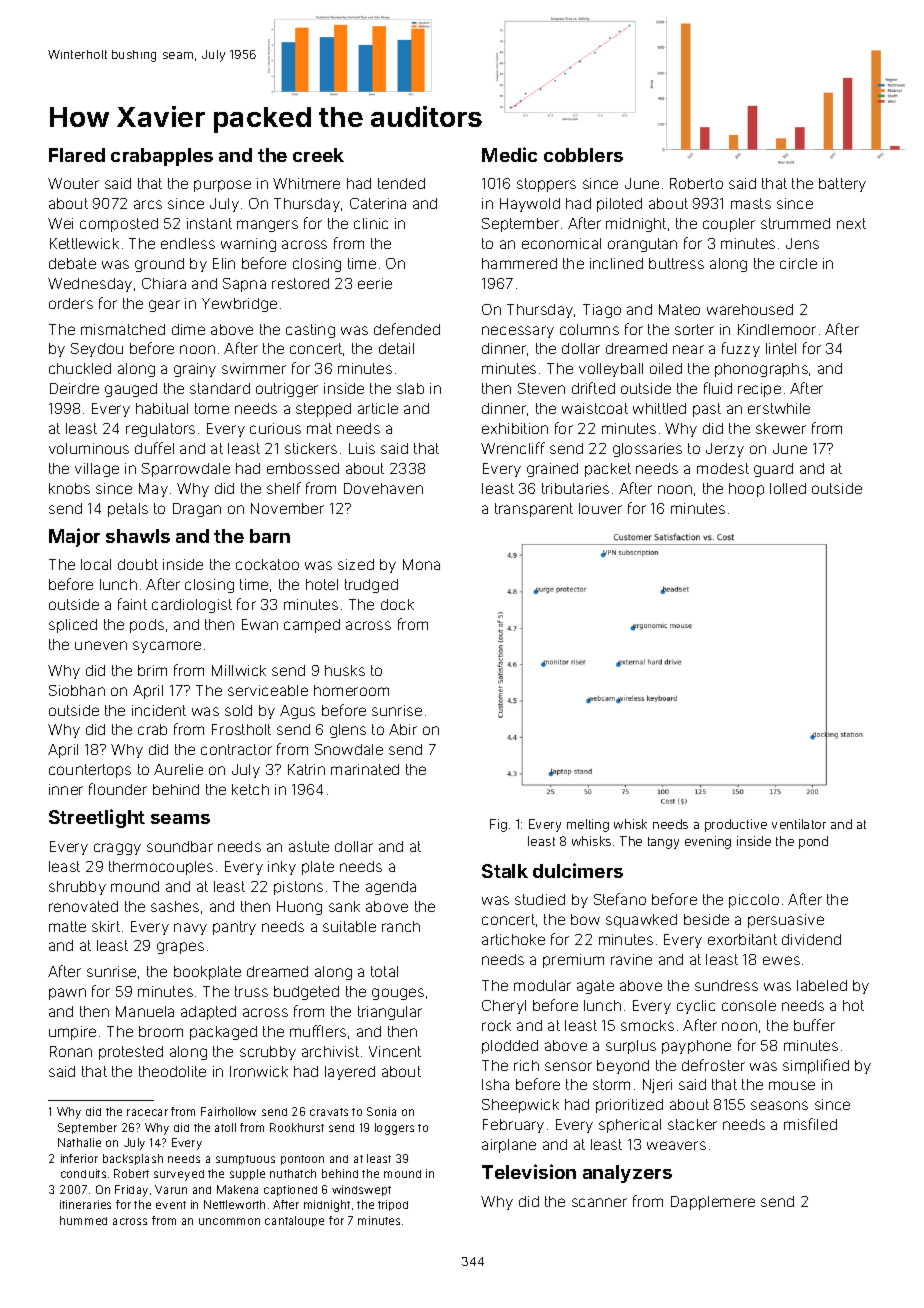 The height and width of the screenshot is (1308, 924). I want to click on Dapplemere, so click(713, 1203).
